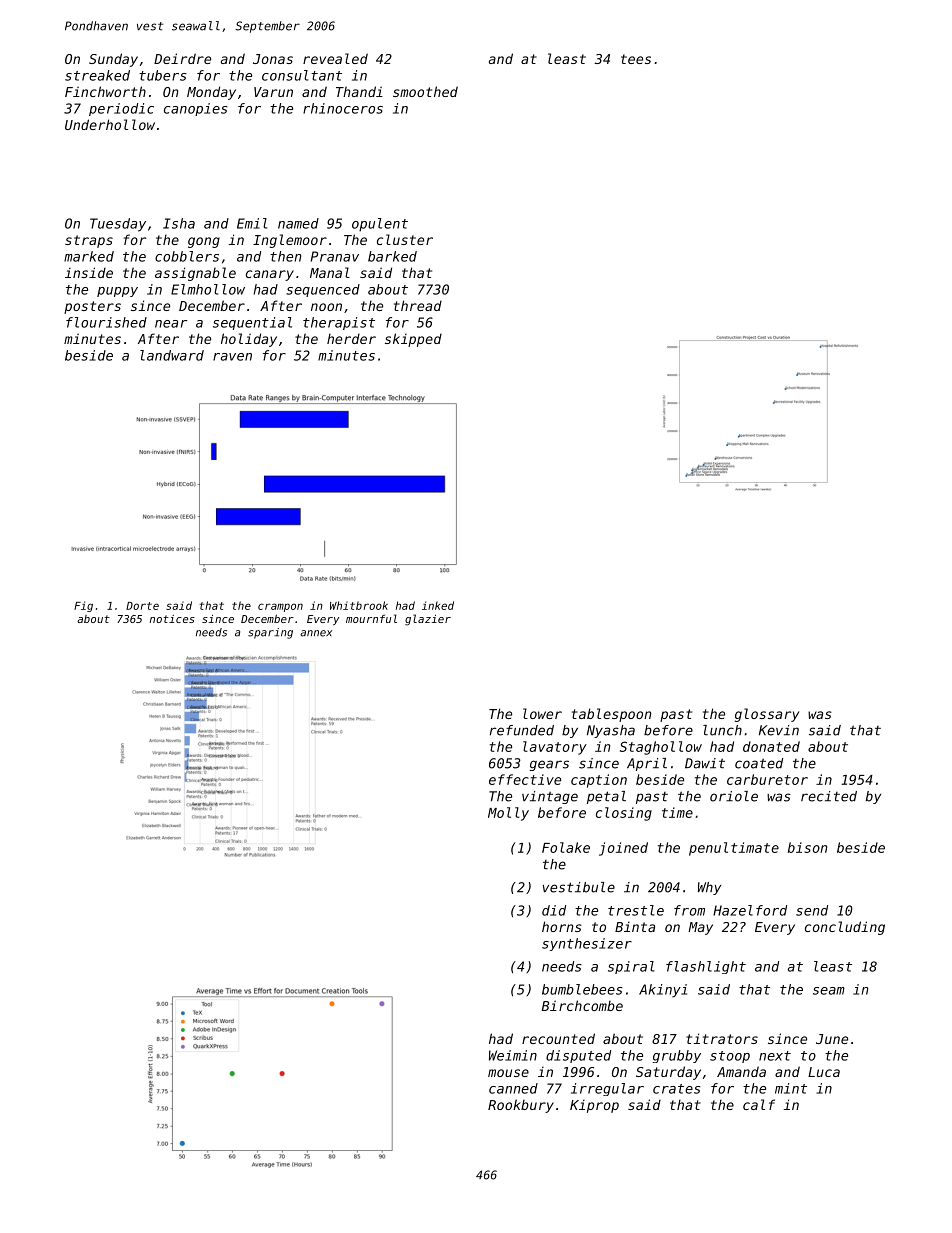  Describe the element at coordinates (508, 1073) in the image. I see `mouse` at that location.
